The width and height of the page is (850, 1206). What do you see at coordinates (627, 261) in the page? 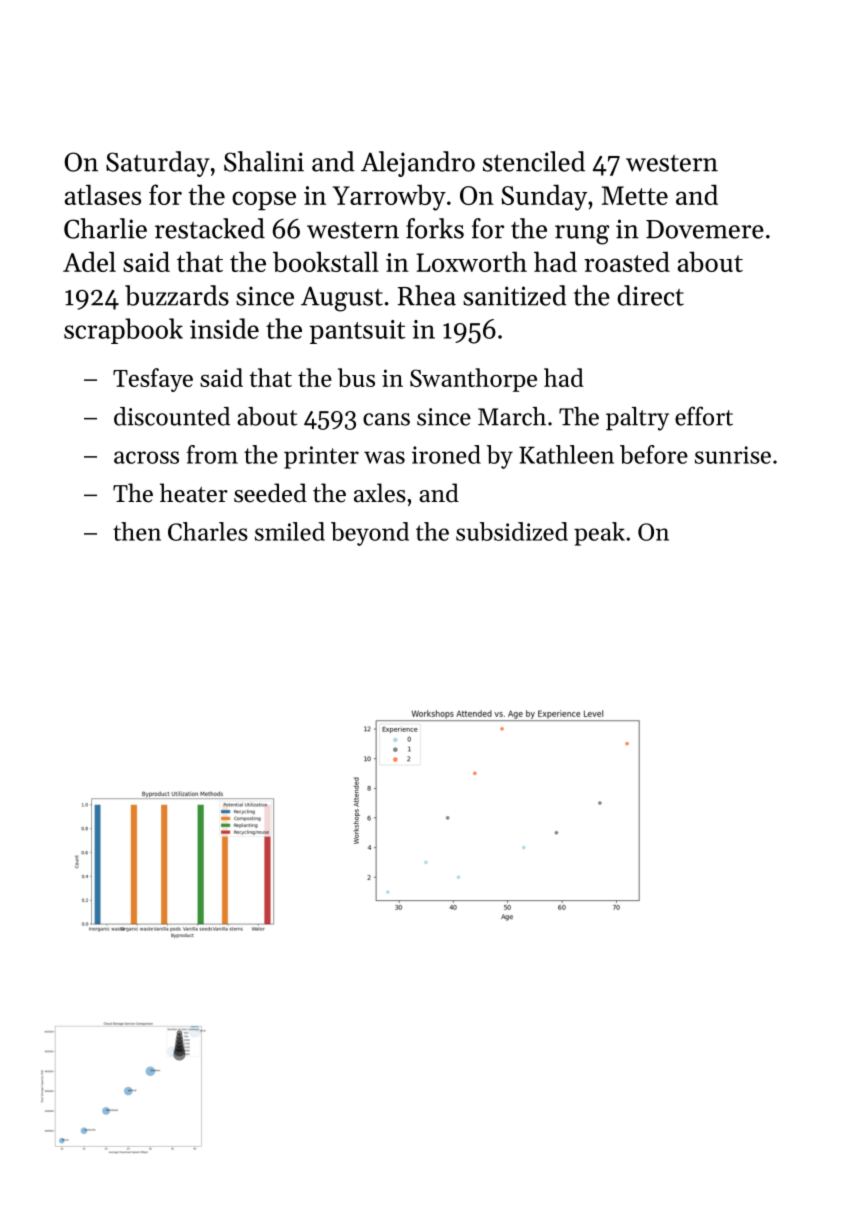
I see `roasted` at bounding box center [627, 261].
